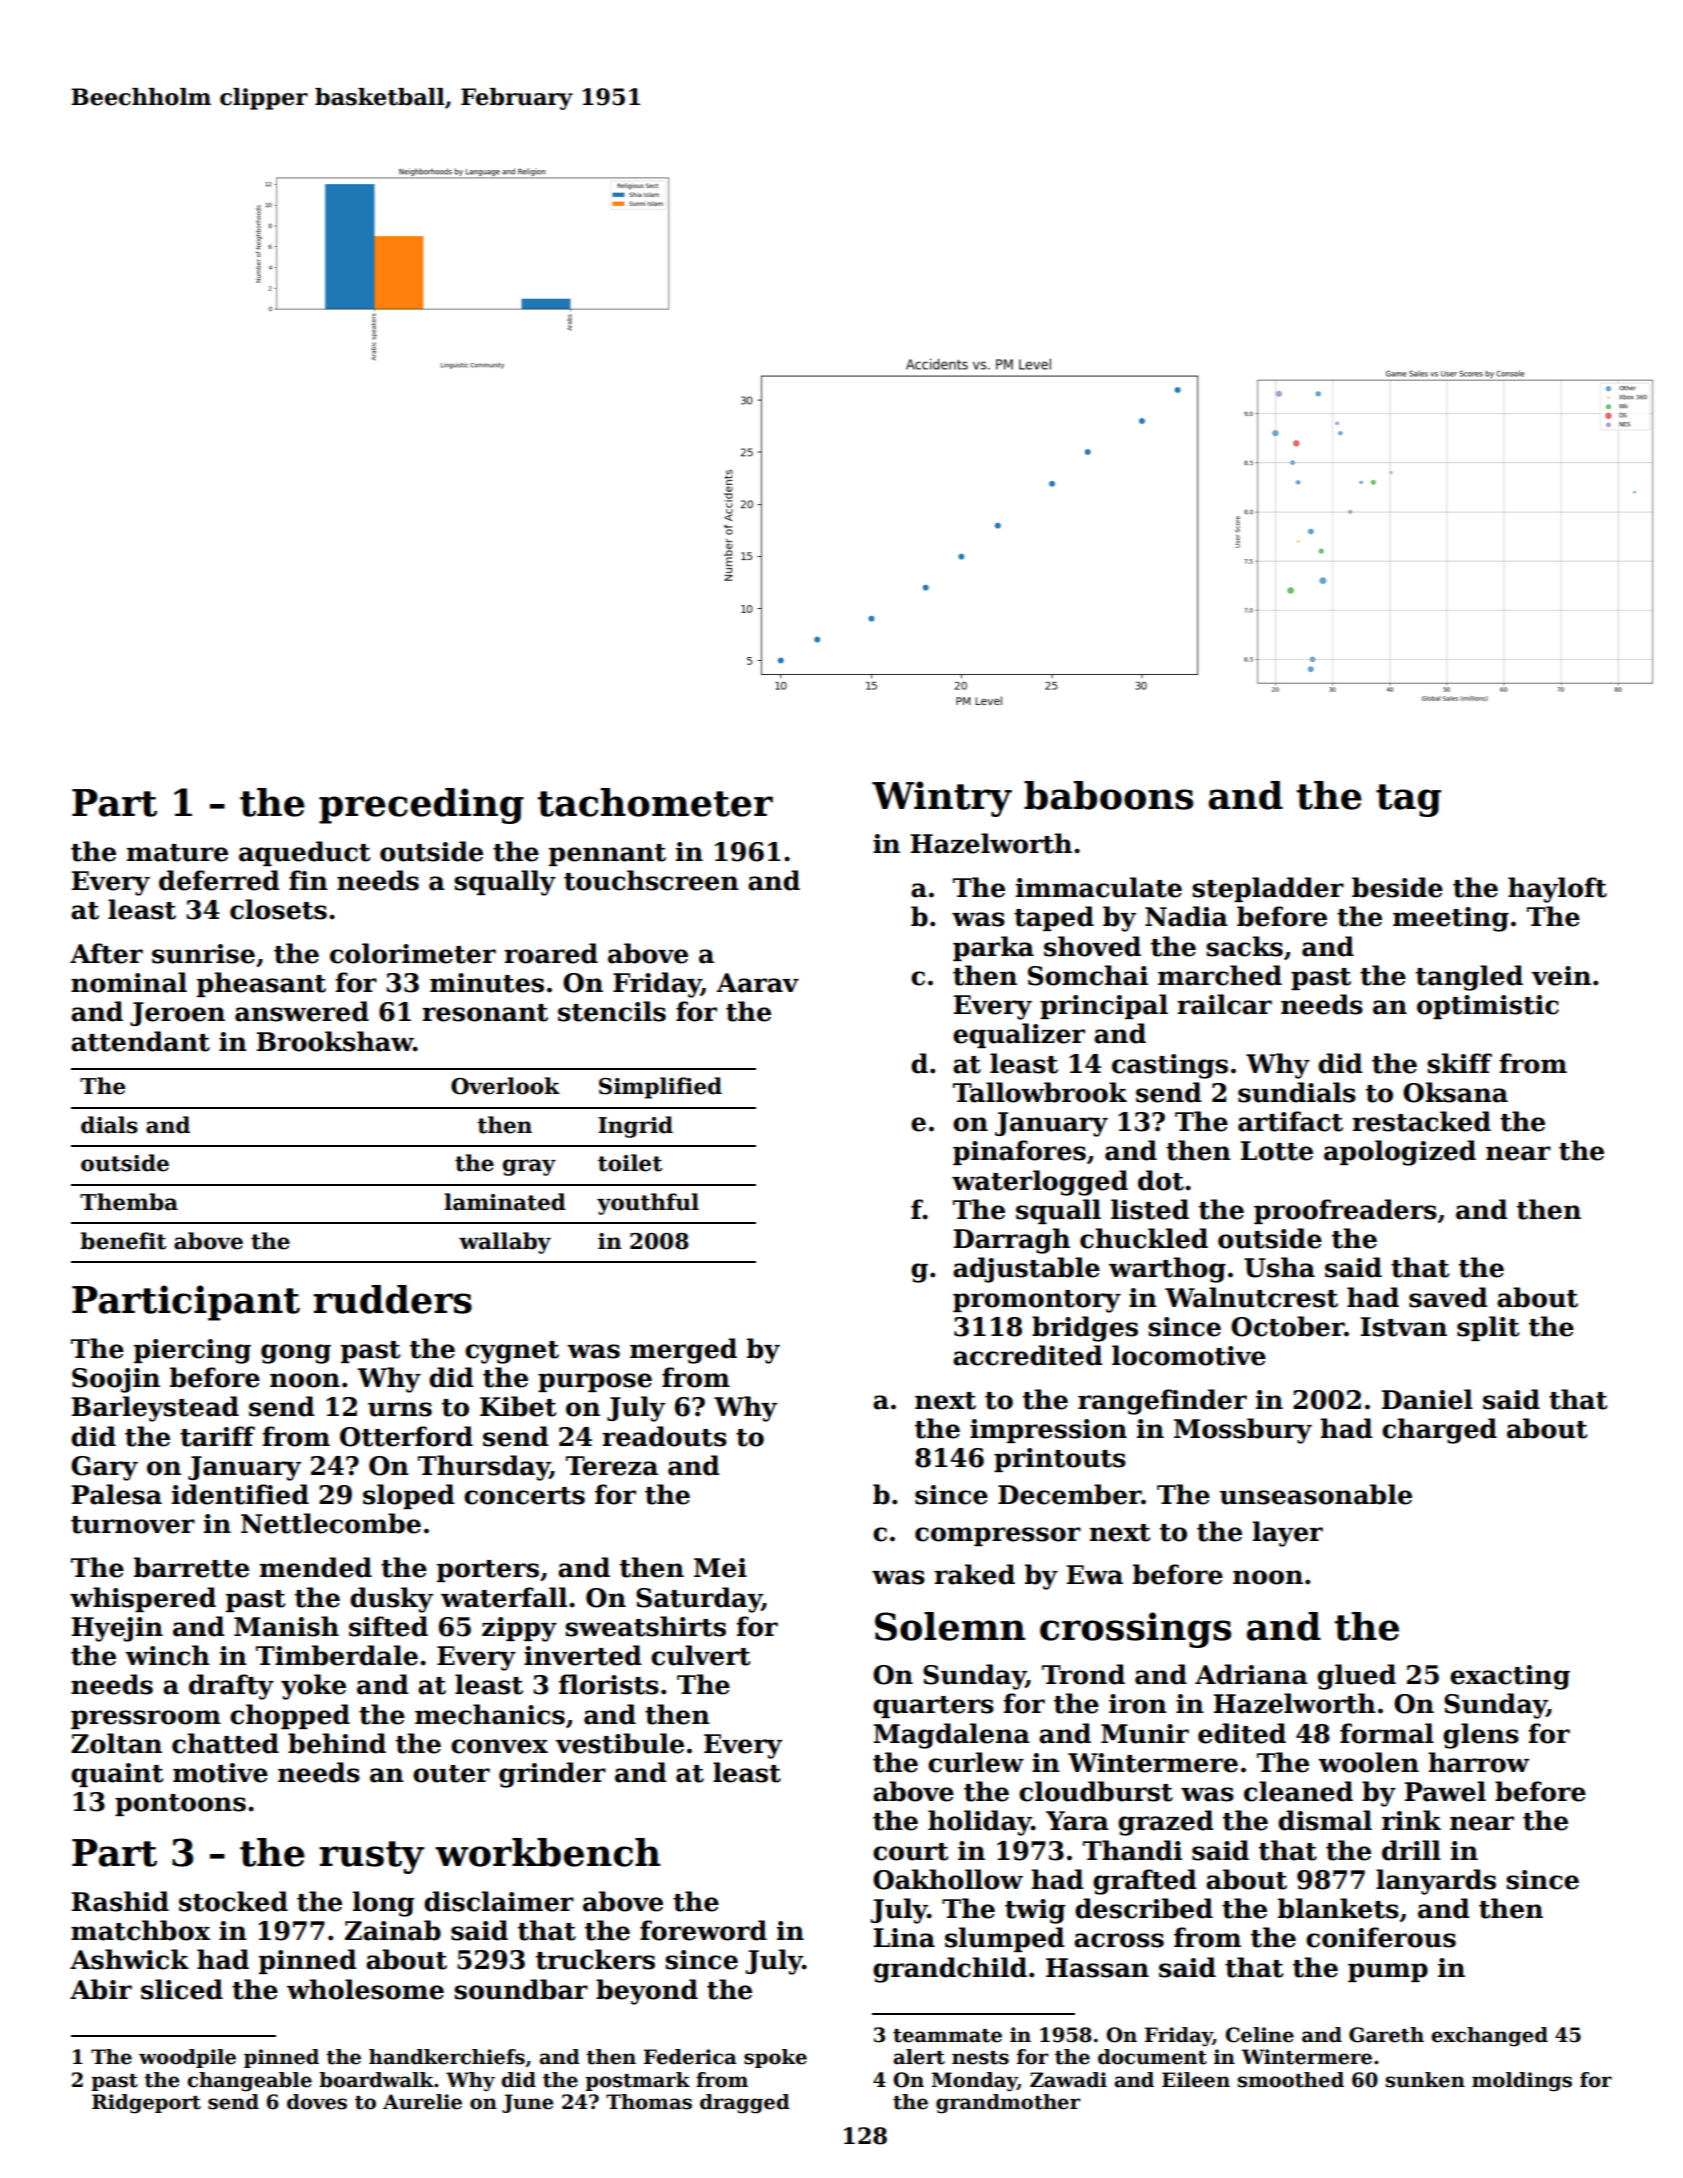  Describe the element at coordinates (337, 1743) in the image. I see `behind` at that location.
